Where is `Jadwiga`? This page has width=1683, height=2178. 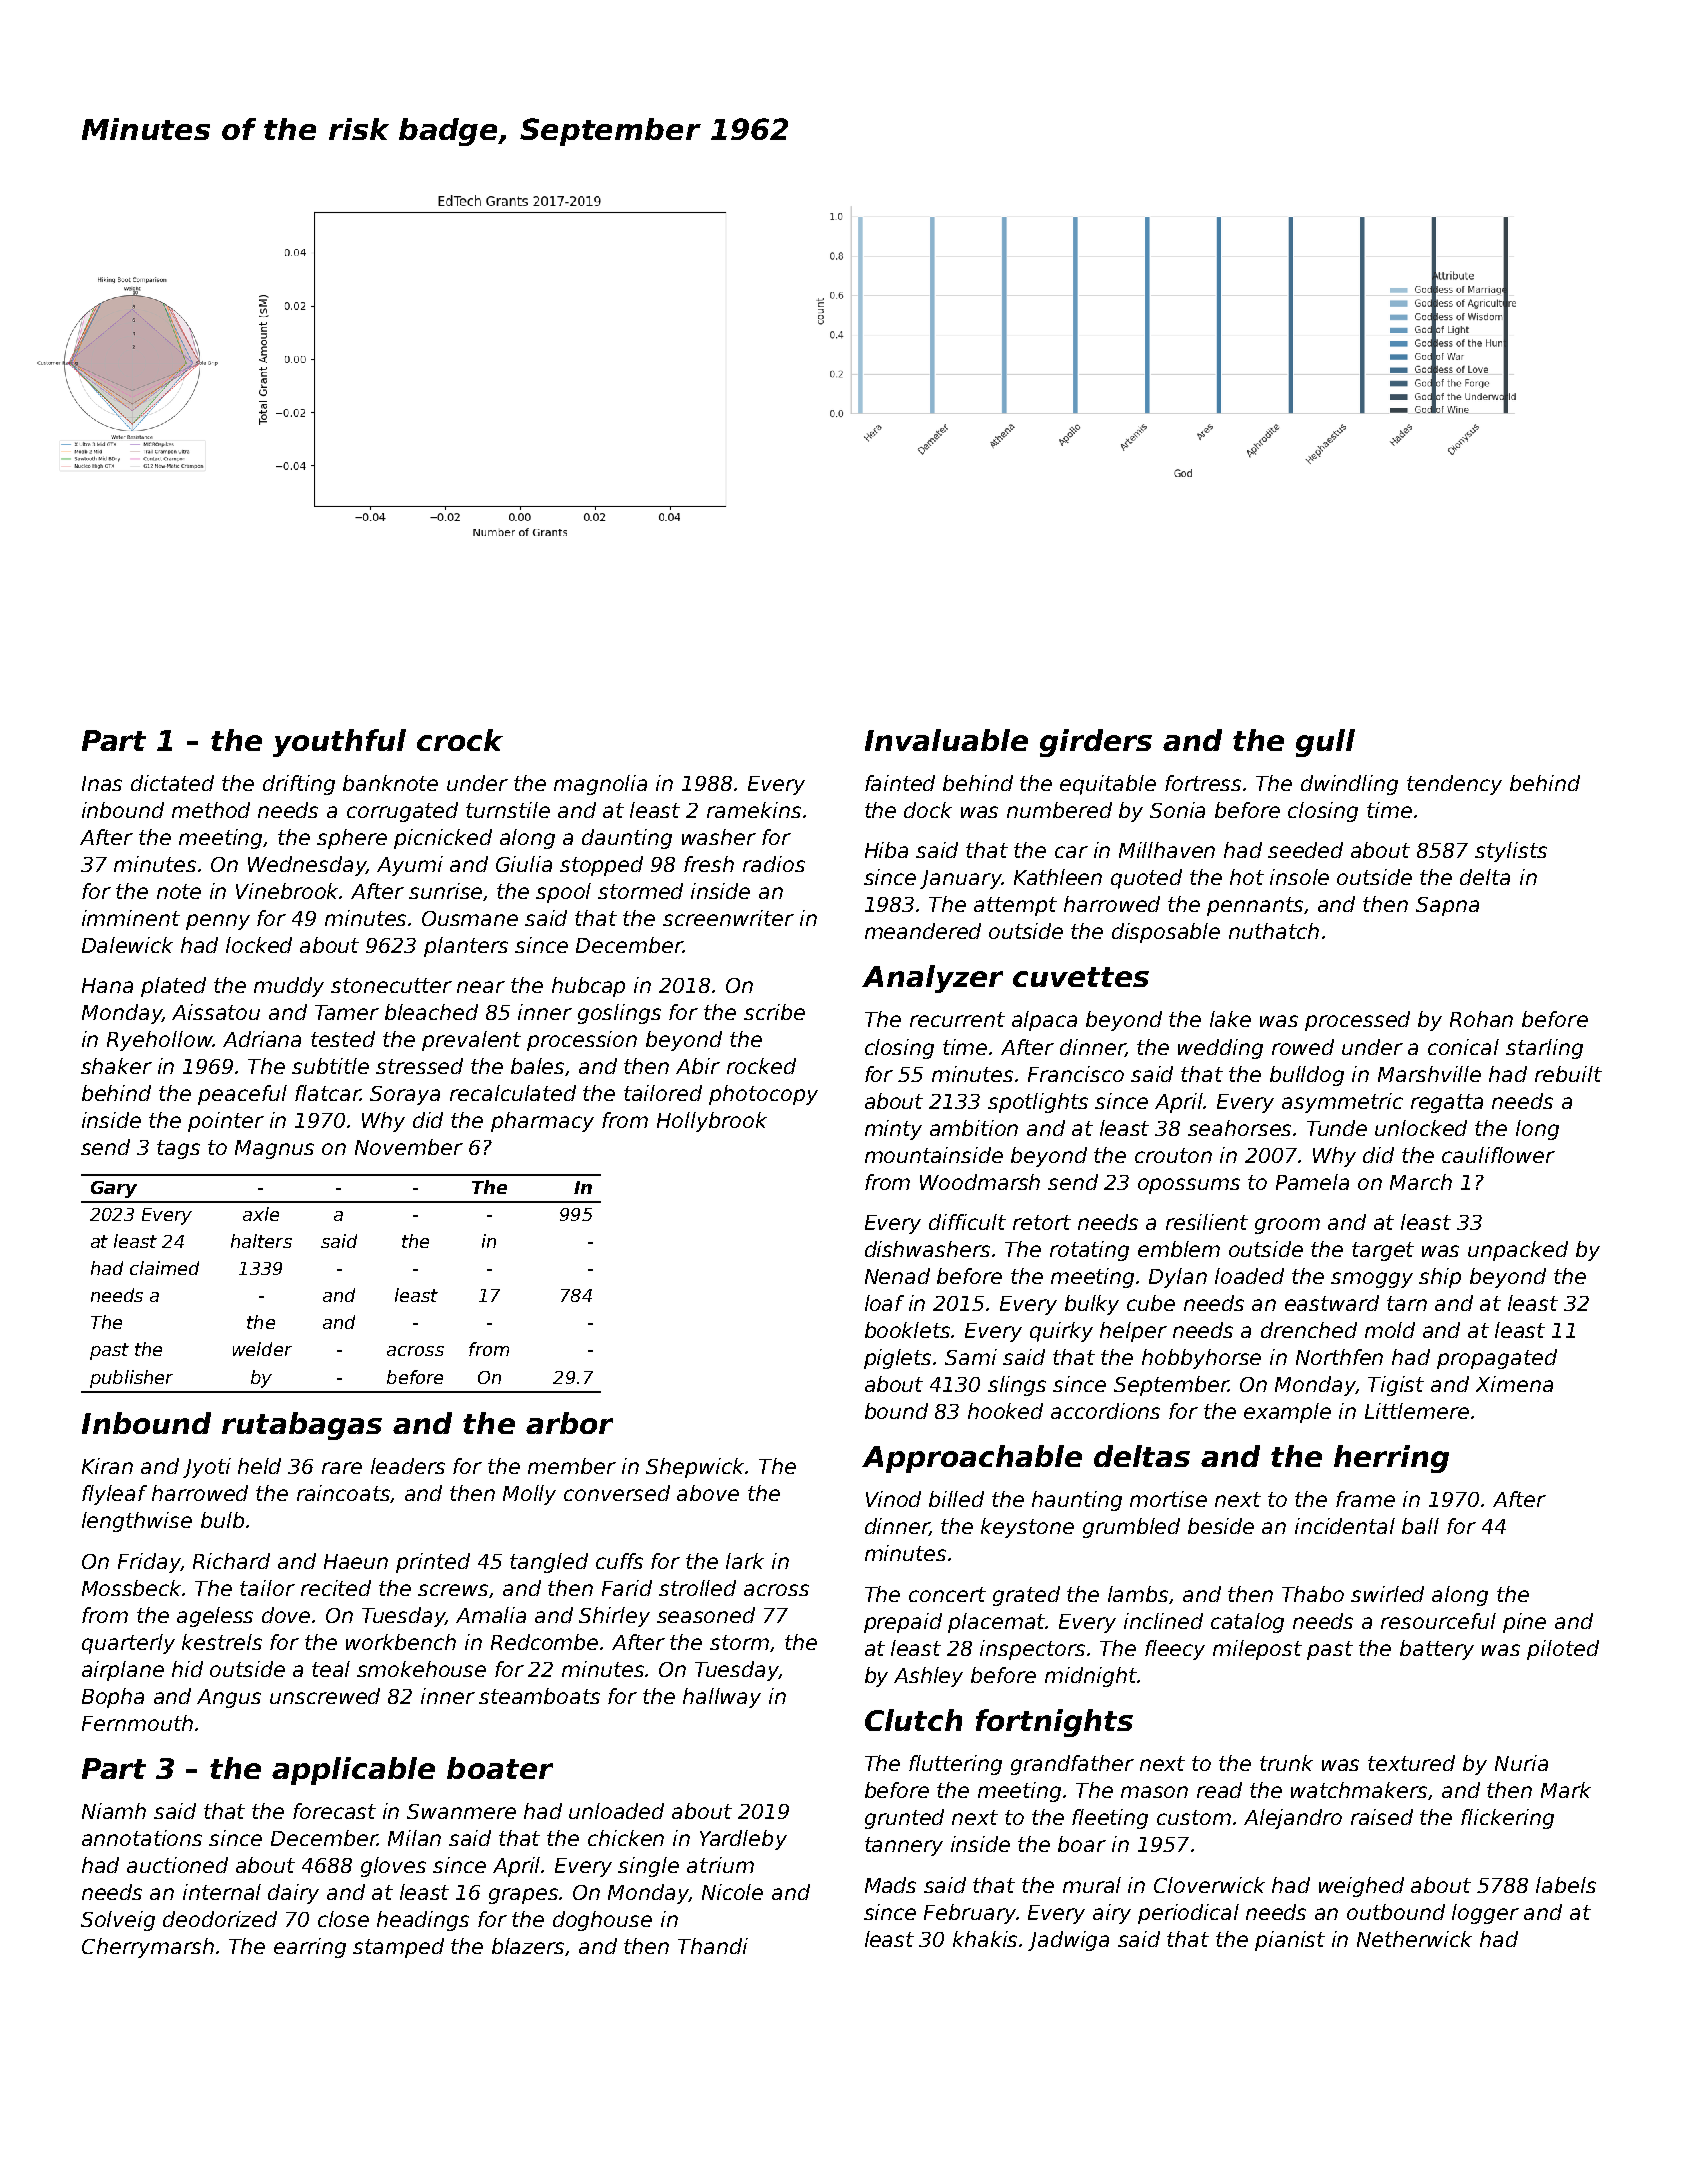
Jadwiga is located at coordinates (1068, 1941).
